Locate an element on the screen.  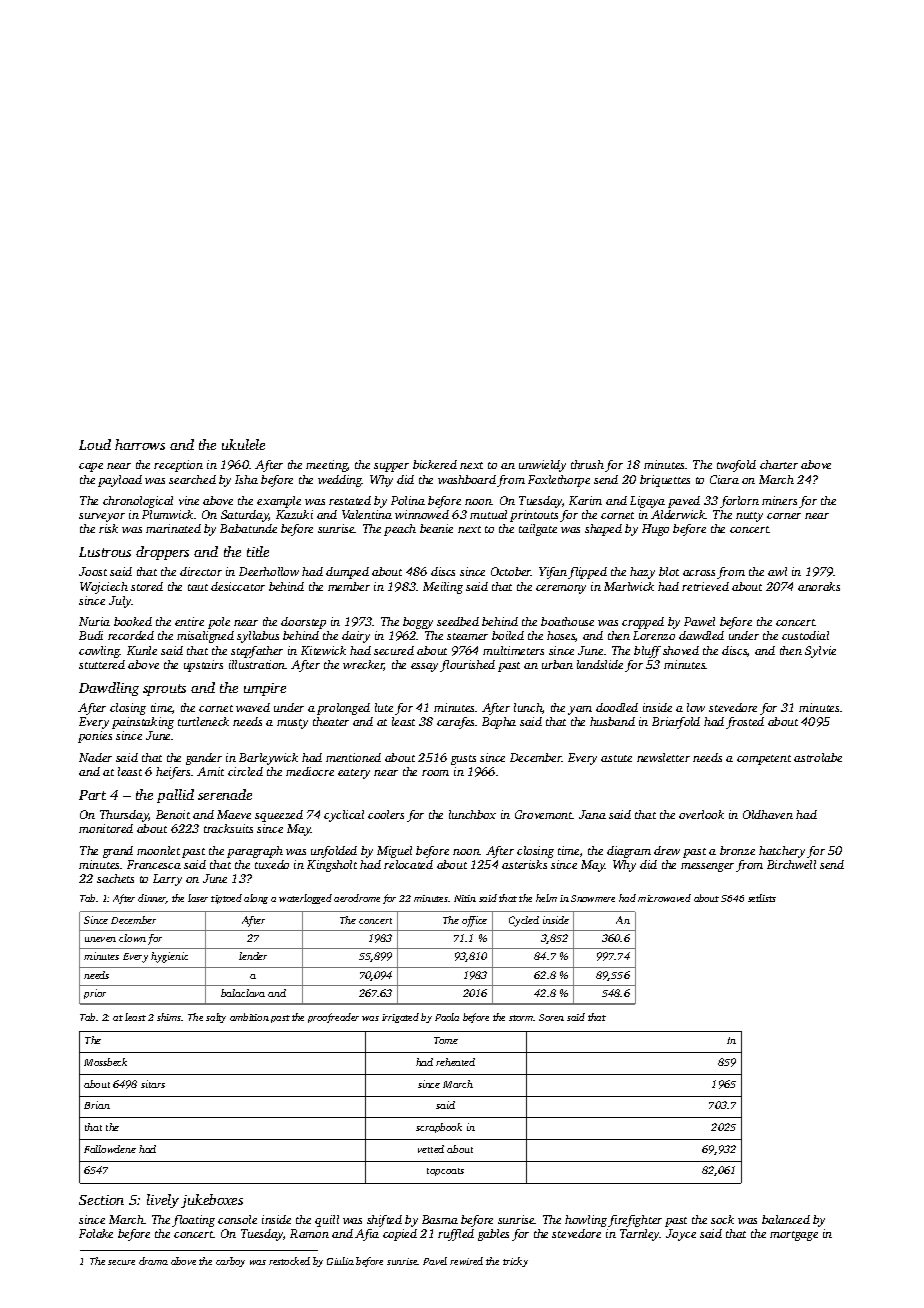
ambition is located at coordinates (249, 1017).
